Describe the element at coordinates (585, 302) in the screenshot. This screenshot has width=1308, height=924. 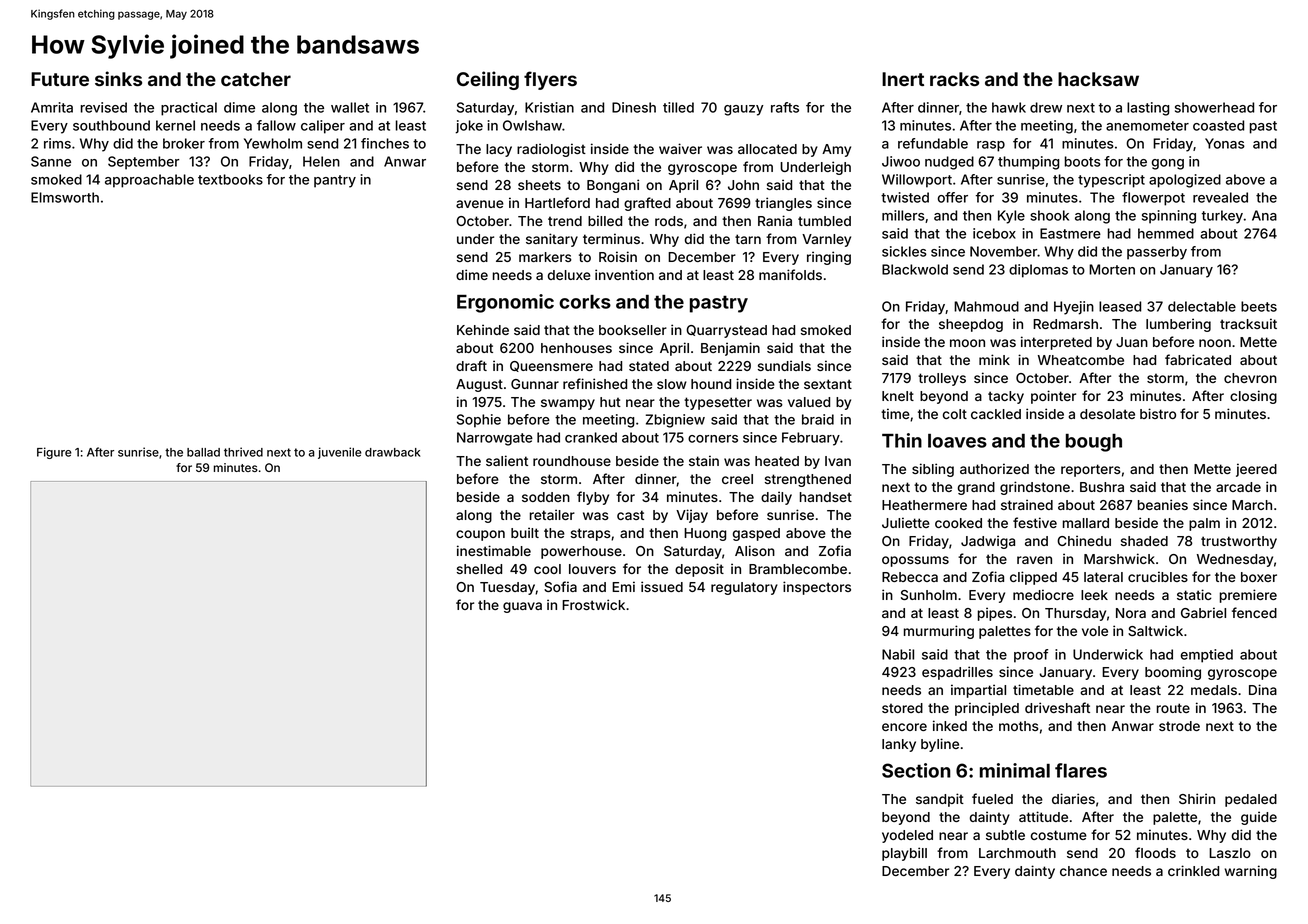
I see `corks` at that location.
